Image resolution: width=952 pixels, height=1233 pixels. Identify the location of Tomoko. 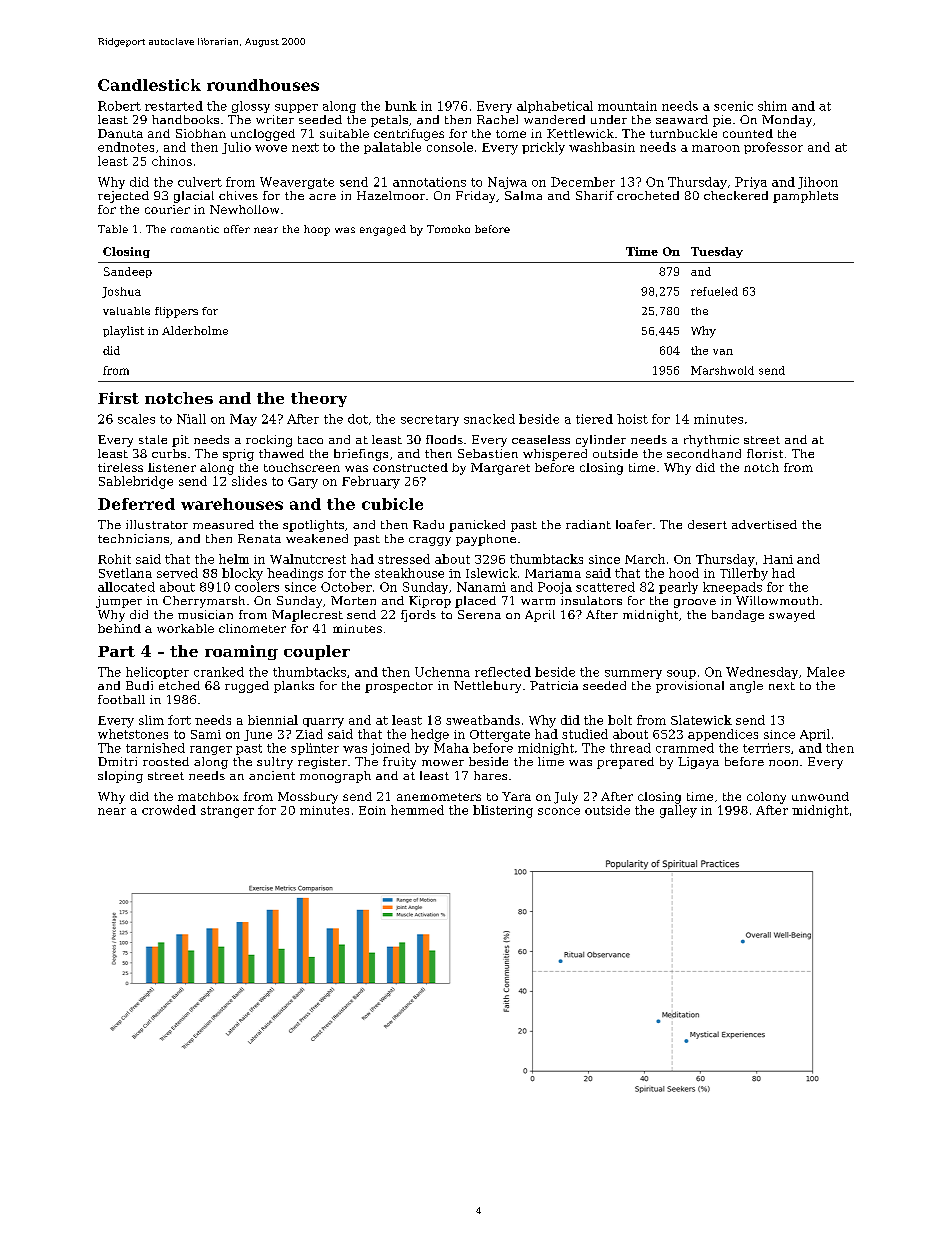
(448, 229).
